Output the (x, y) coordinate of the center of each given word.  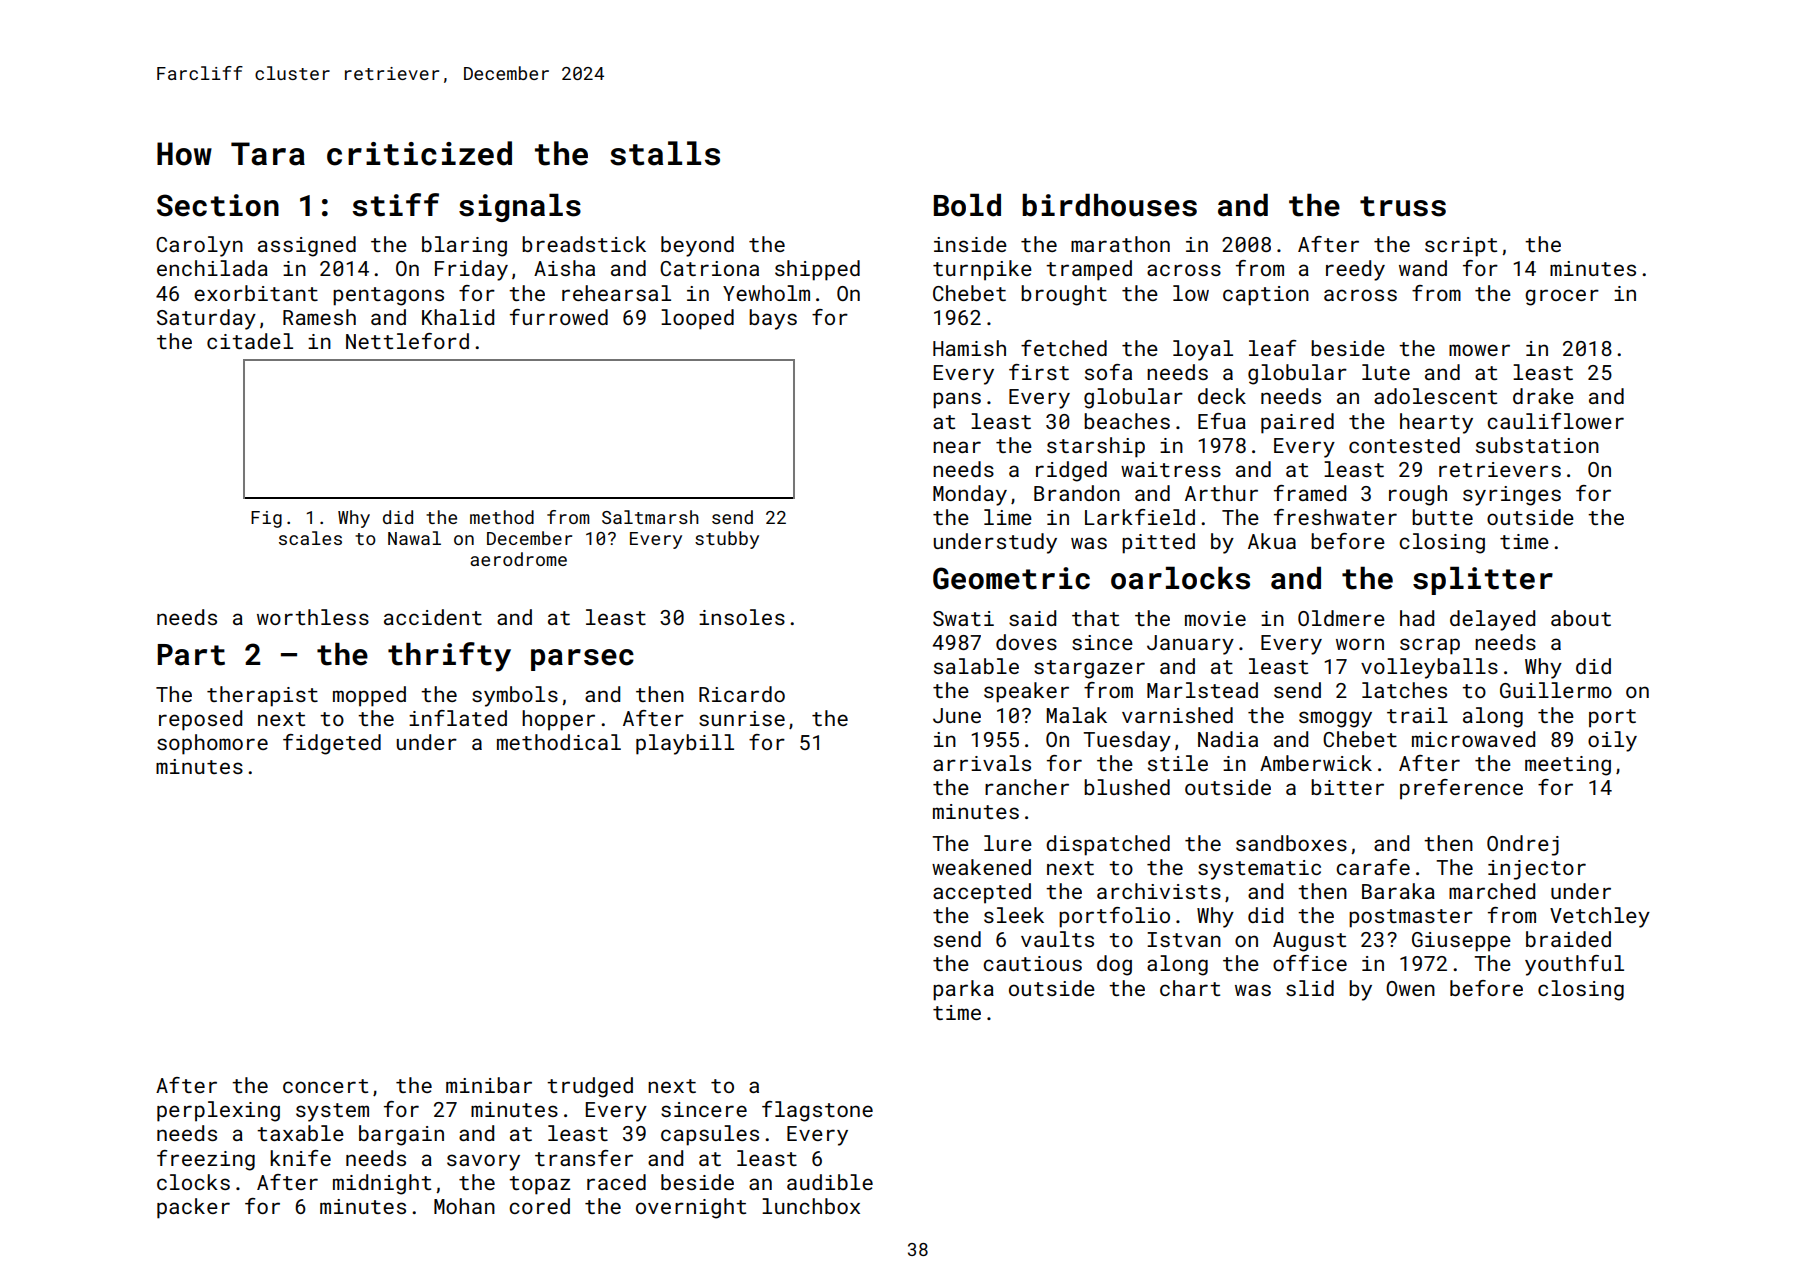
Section (218, 205)
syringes (1512, 496)
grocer (1562, 297)
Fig (266, 519)
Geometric (1011, 578)
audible (830, 1182)
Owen (1410, 988)
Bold (967, 205)
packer (193, 1208)
